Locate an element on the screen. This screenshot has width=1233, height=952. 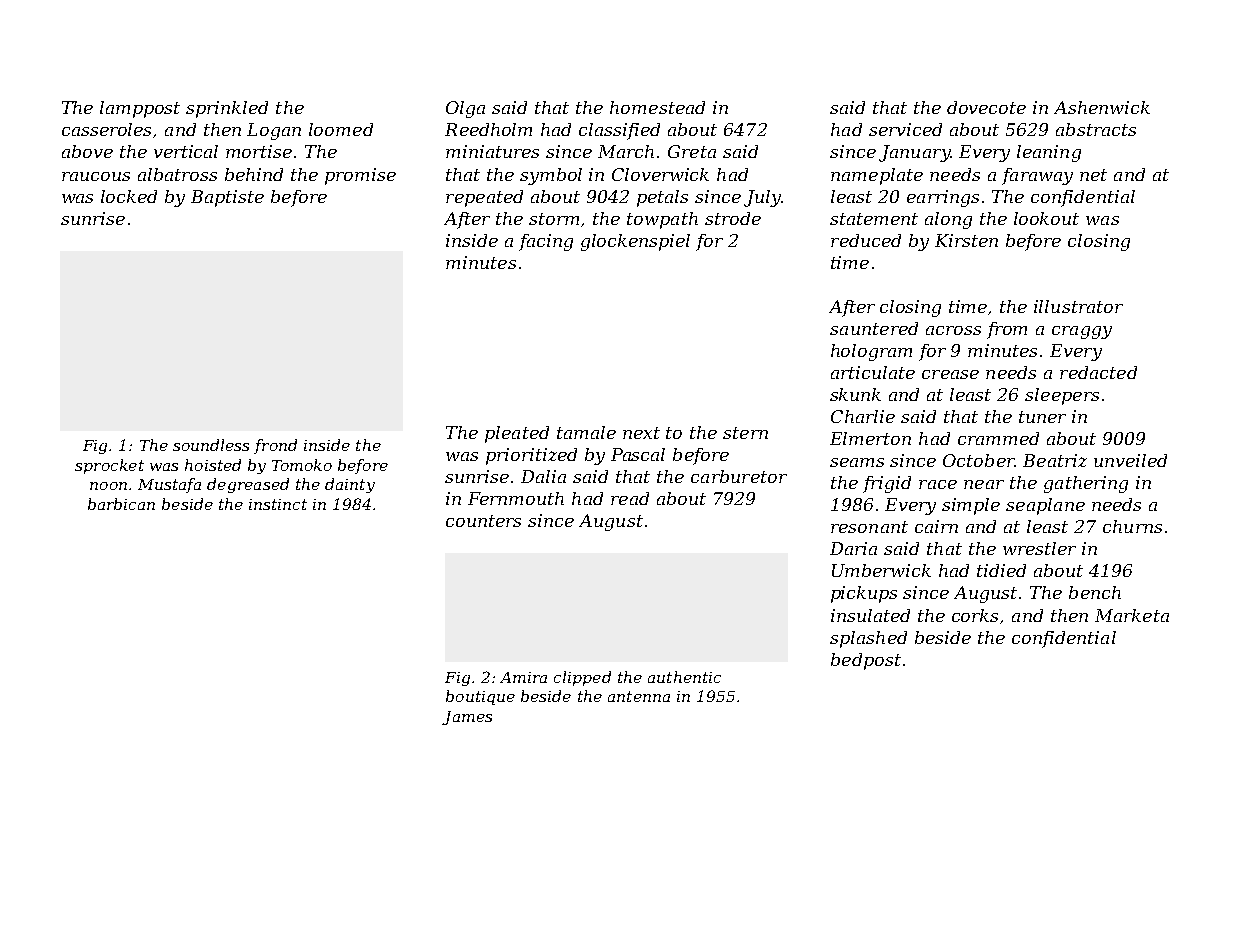
churns is located at coordinates (1132, 526).
